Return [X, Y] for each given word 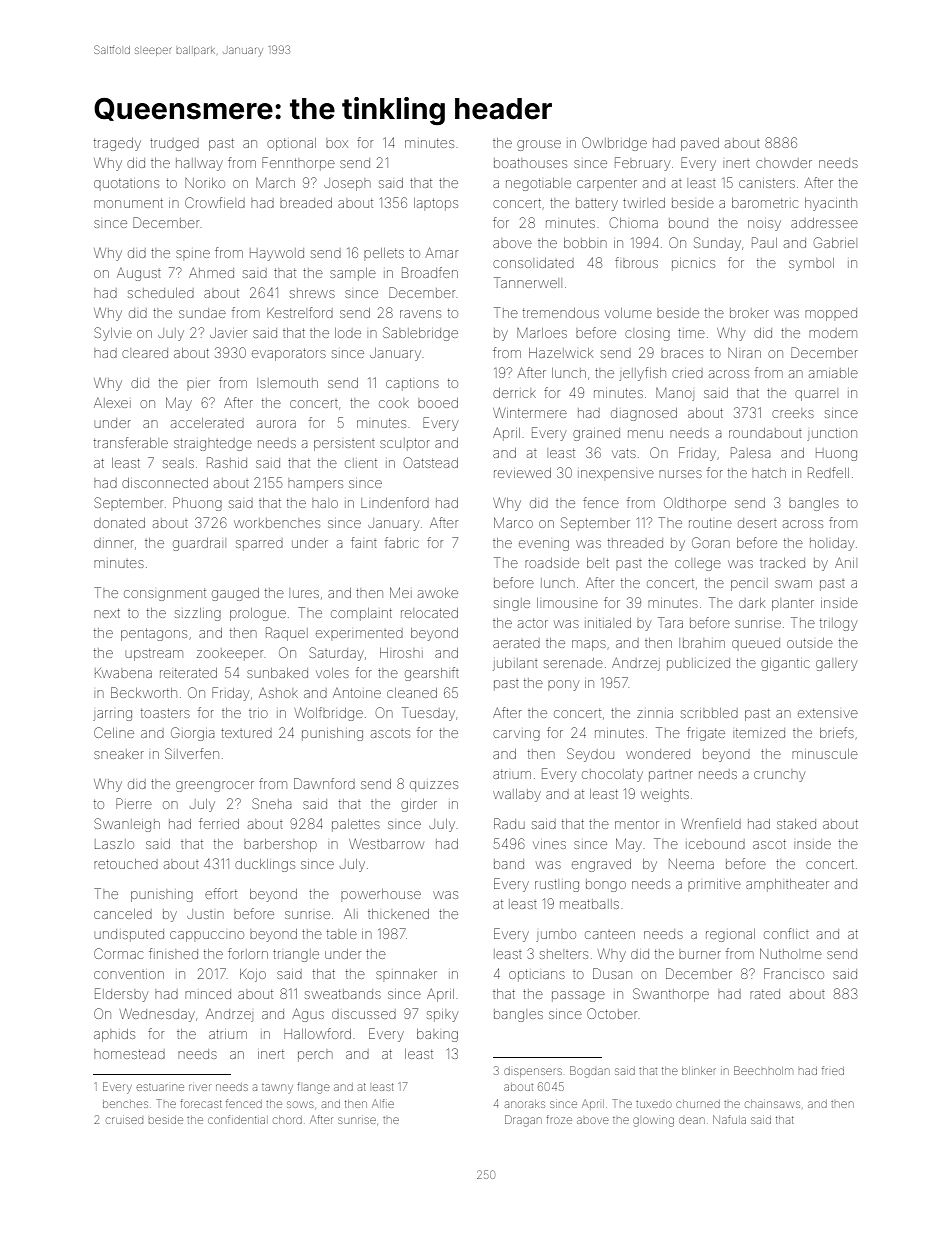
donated [119, 523]
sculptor [405, 444]
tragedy [117, 144]
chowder [784, 164]
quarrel [815, 395]
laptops [436, 204]
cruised [124, 1120]
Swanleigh [127, 825]
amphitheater [787, 885]
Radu [509, 823]
